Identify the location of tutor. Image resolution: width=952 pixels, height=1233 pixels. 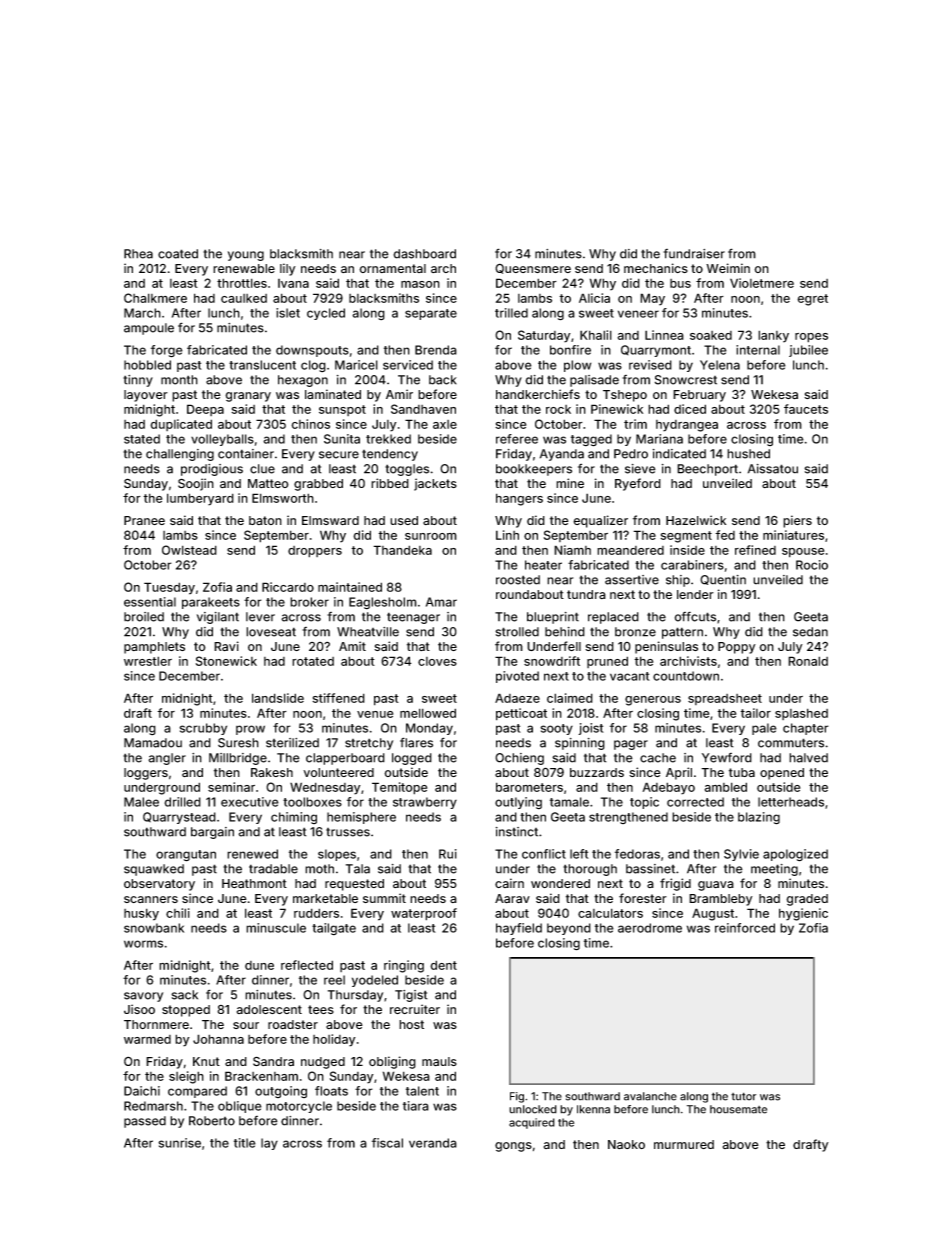
(743, 1096).
